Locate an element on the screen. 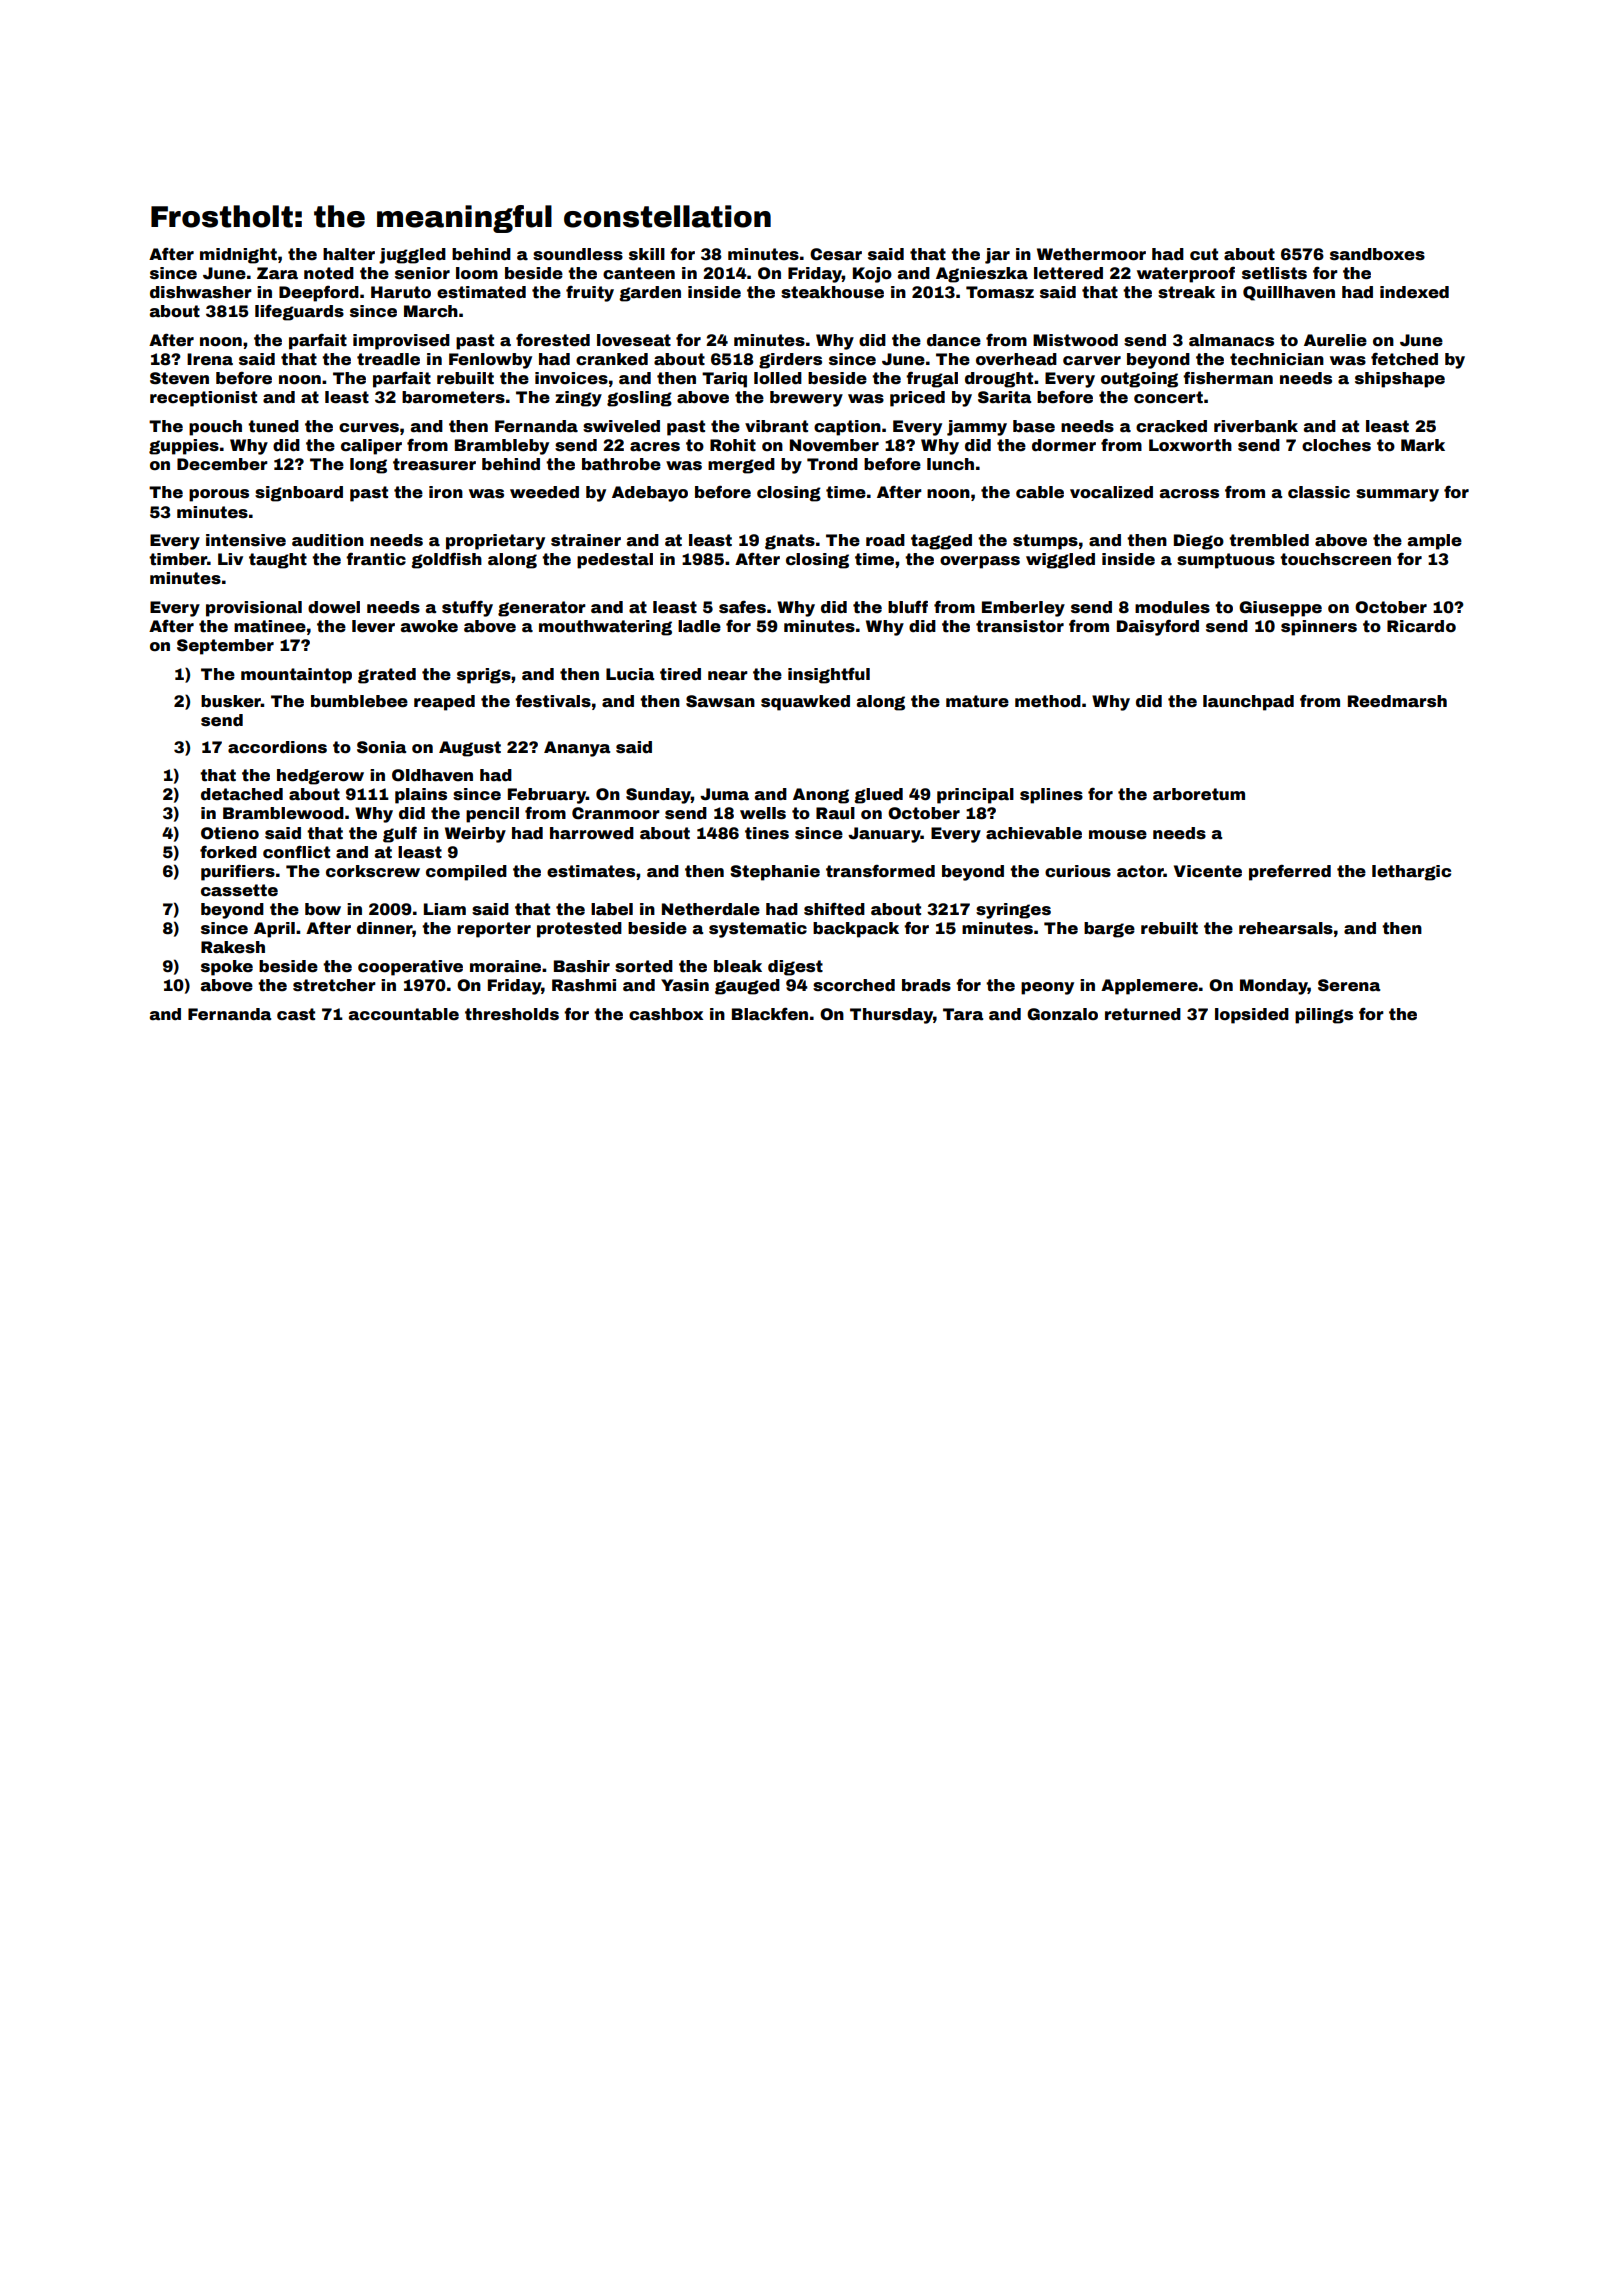 This screenshot has width=1620, height=2292. Reedmarsh is located at coordinates (1397, 701).
